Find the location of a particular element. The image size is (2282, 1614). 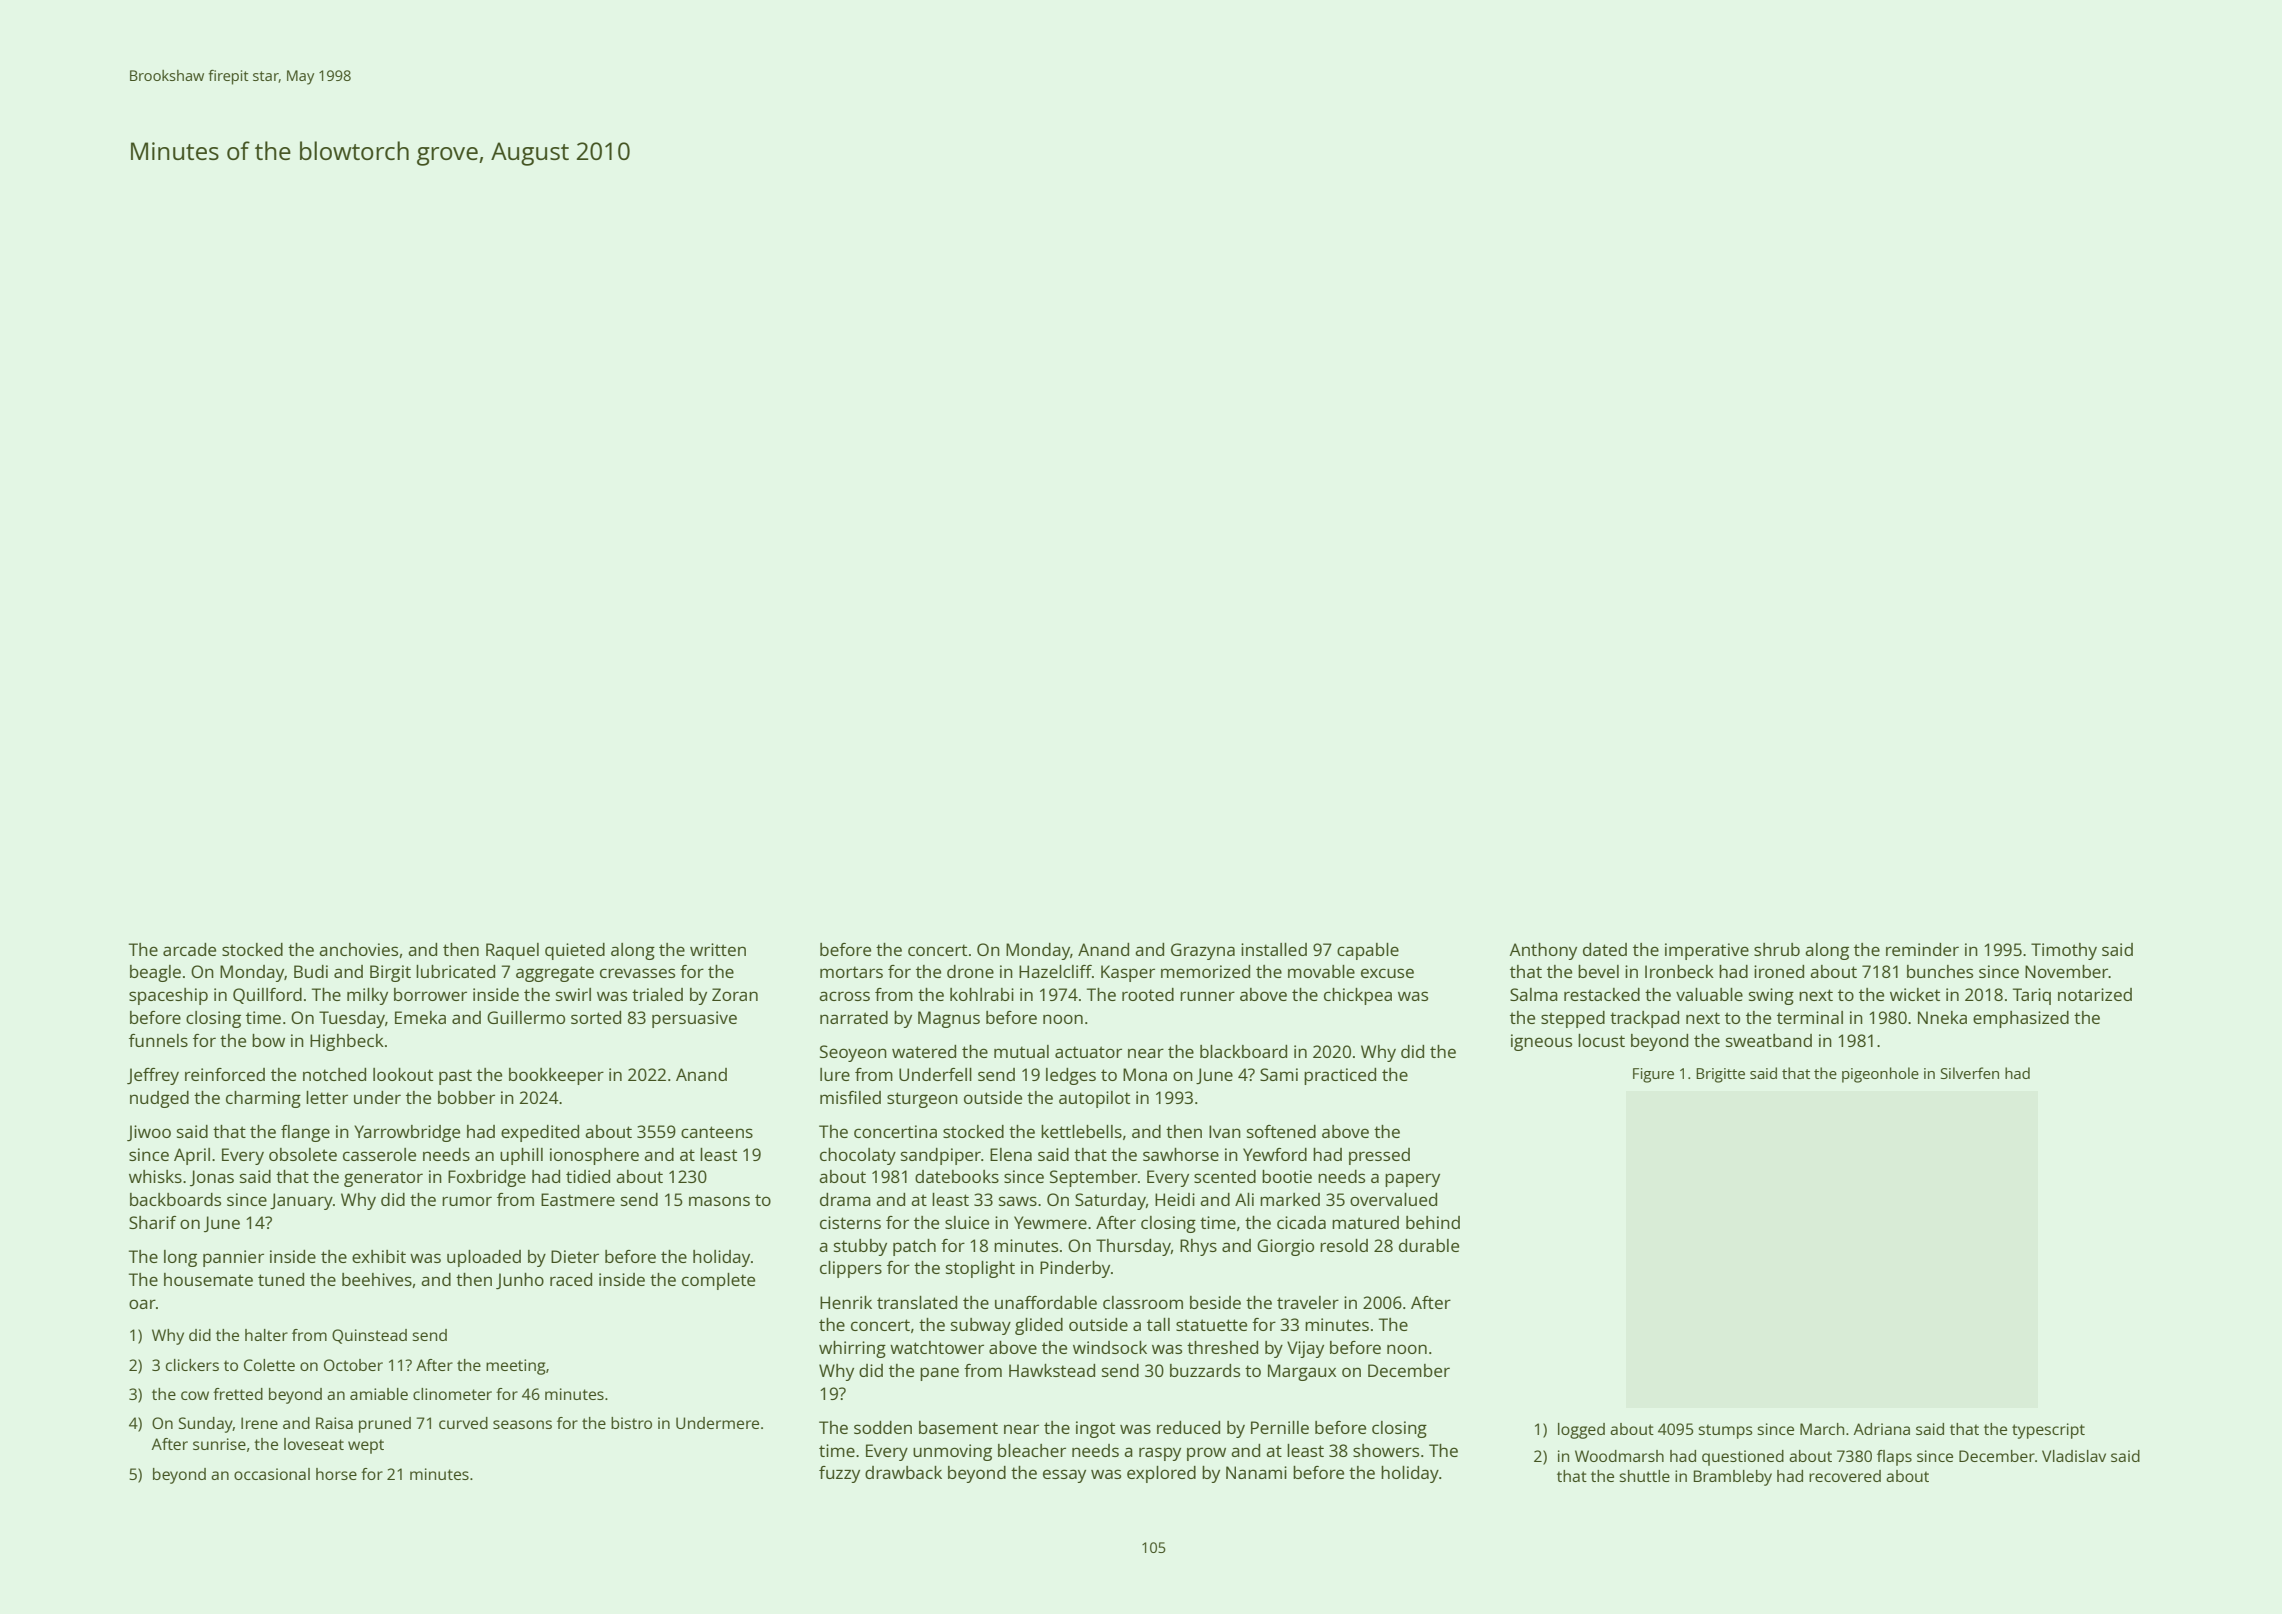

Yewmere is located at coordinates (1050, 1222).
